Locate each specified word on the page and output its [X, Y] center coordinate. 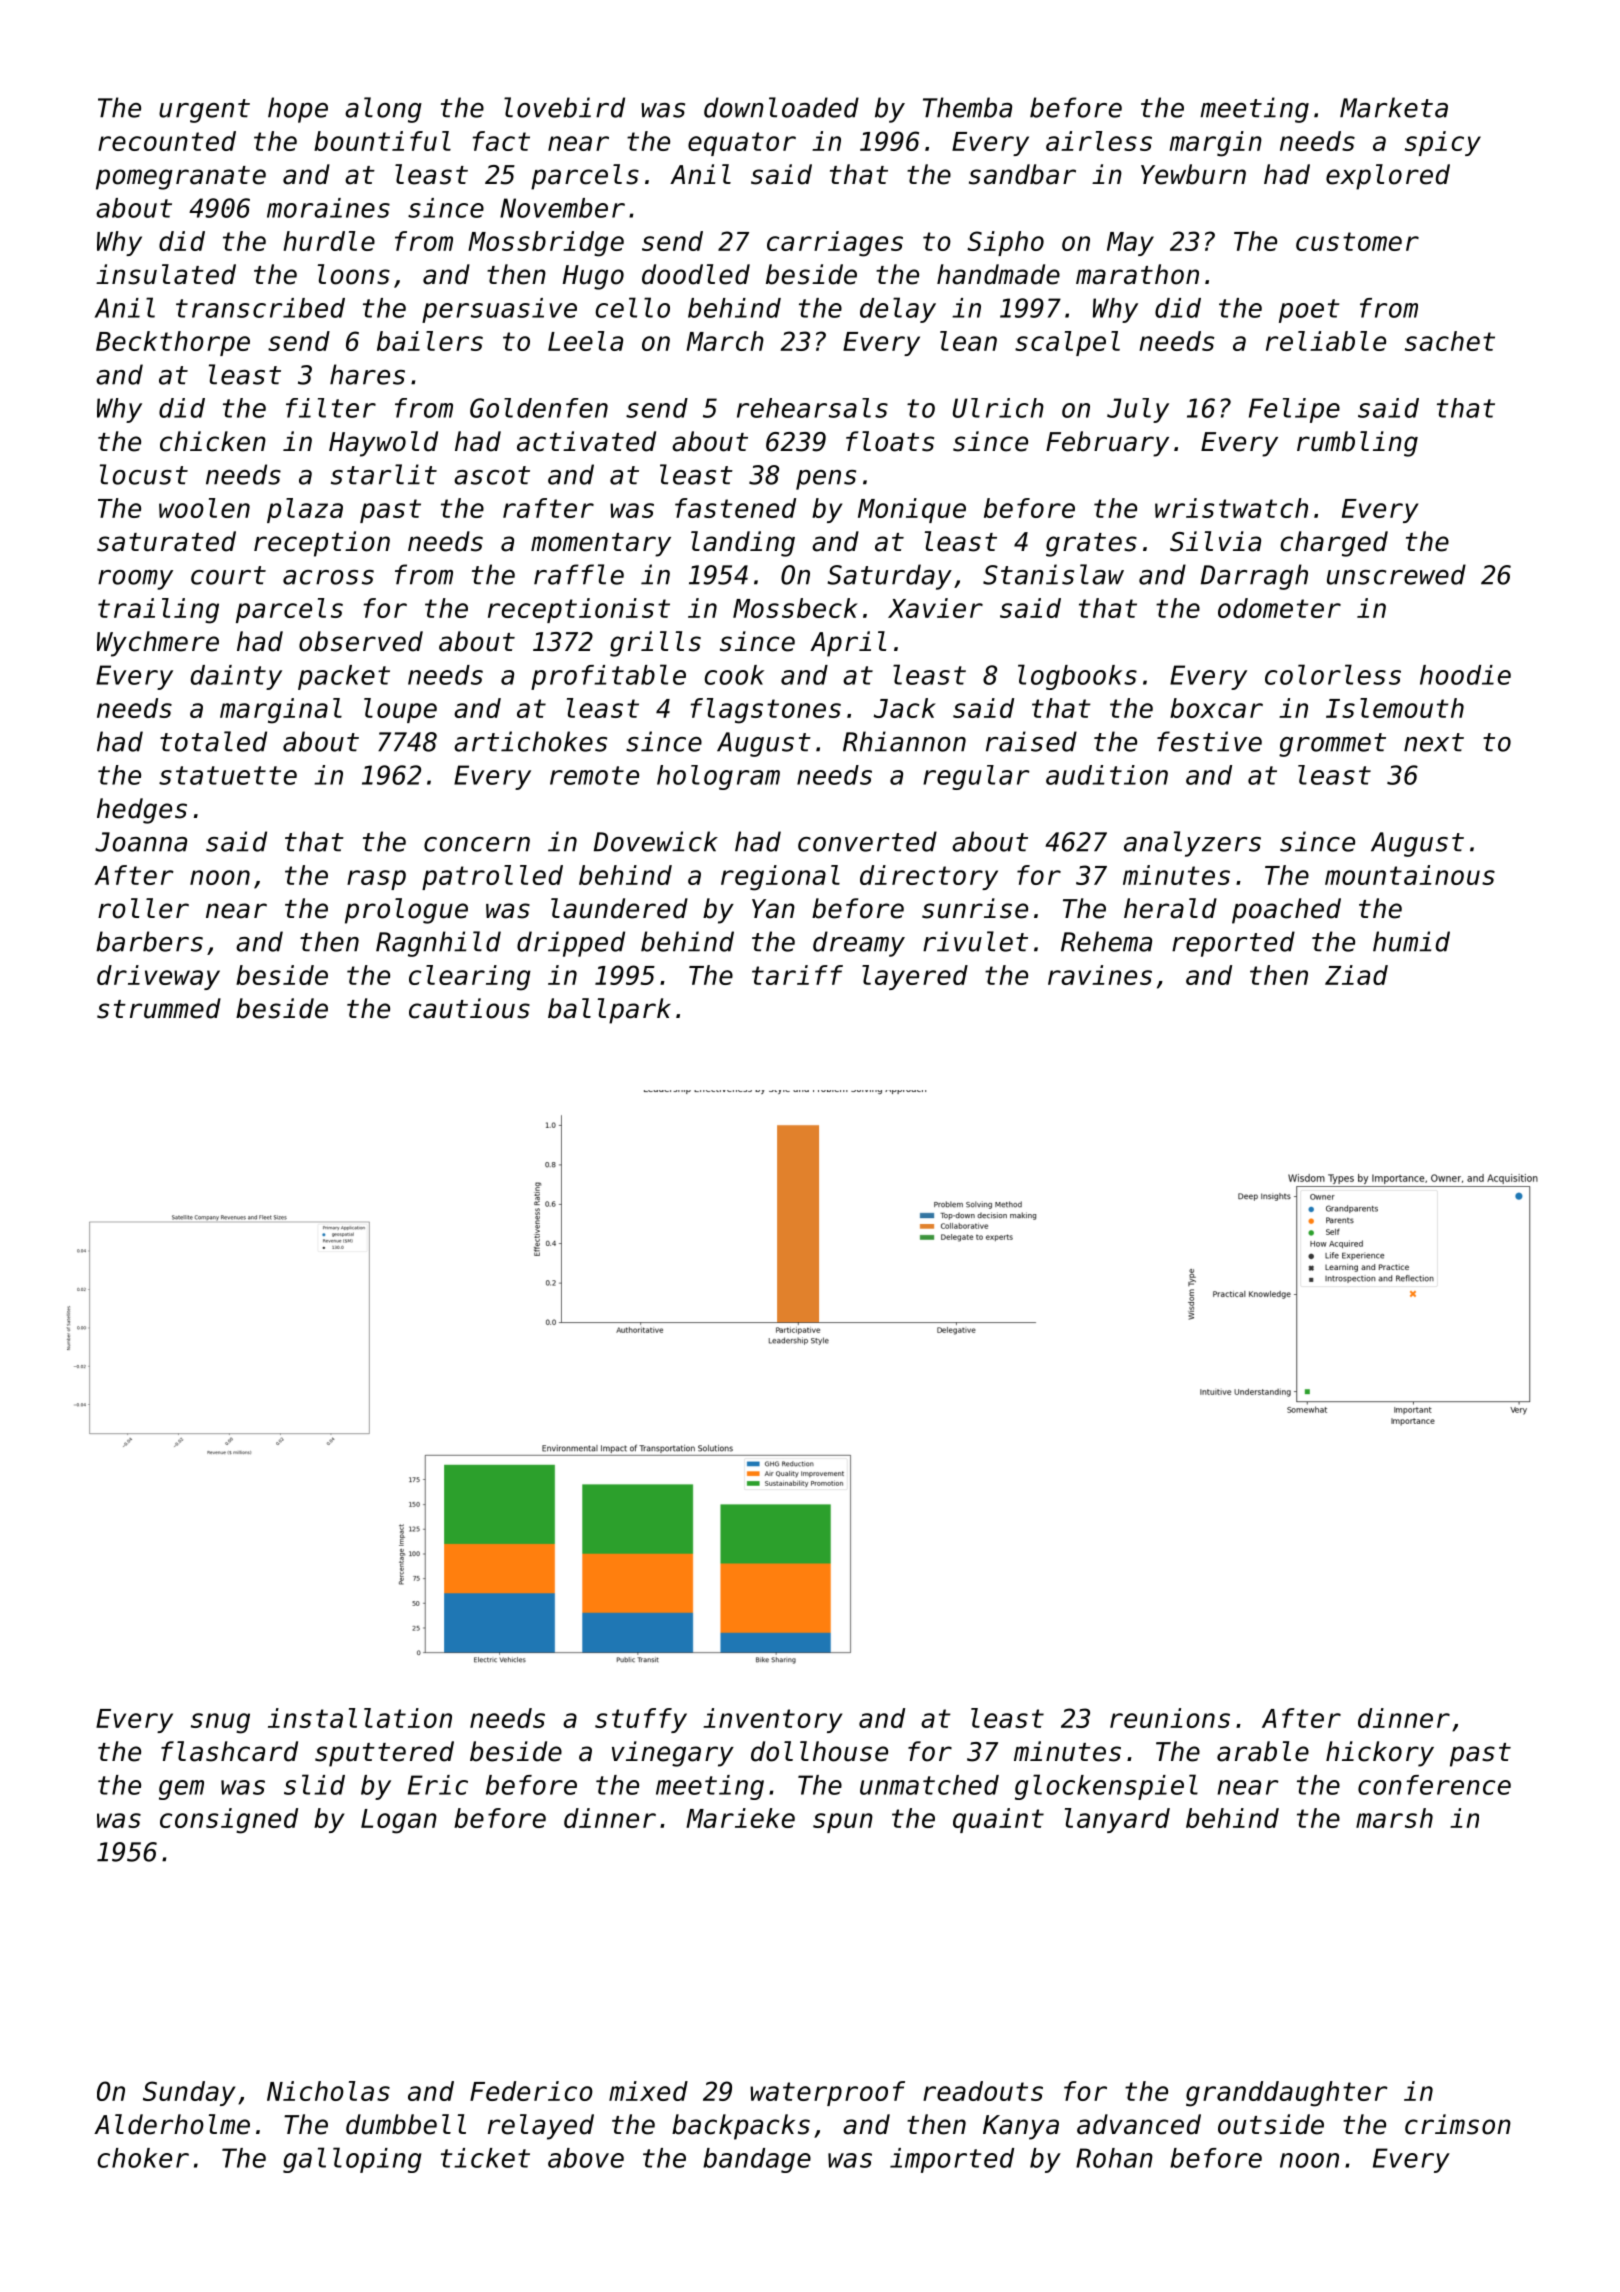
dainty [236, 677]
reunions [1170, 1718]
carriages [835, 244]
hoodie [1465, 675]
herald [1170, 908]
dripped [571, 944]
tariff [797, 975]
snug [220, 1723]
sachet [1450, 341]
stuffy [641, 1720]
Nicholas [328, 2091]
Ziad [1356, 975]
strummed [159, 1008]
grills [655, 644]
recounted [167, 141]
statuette [228, 775]
